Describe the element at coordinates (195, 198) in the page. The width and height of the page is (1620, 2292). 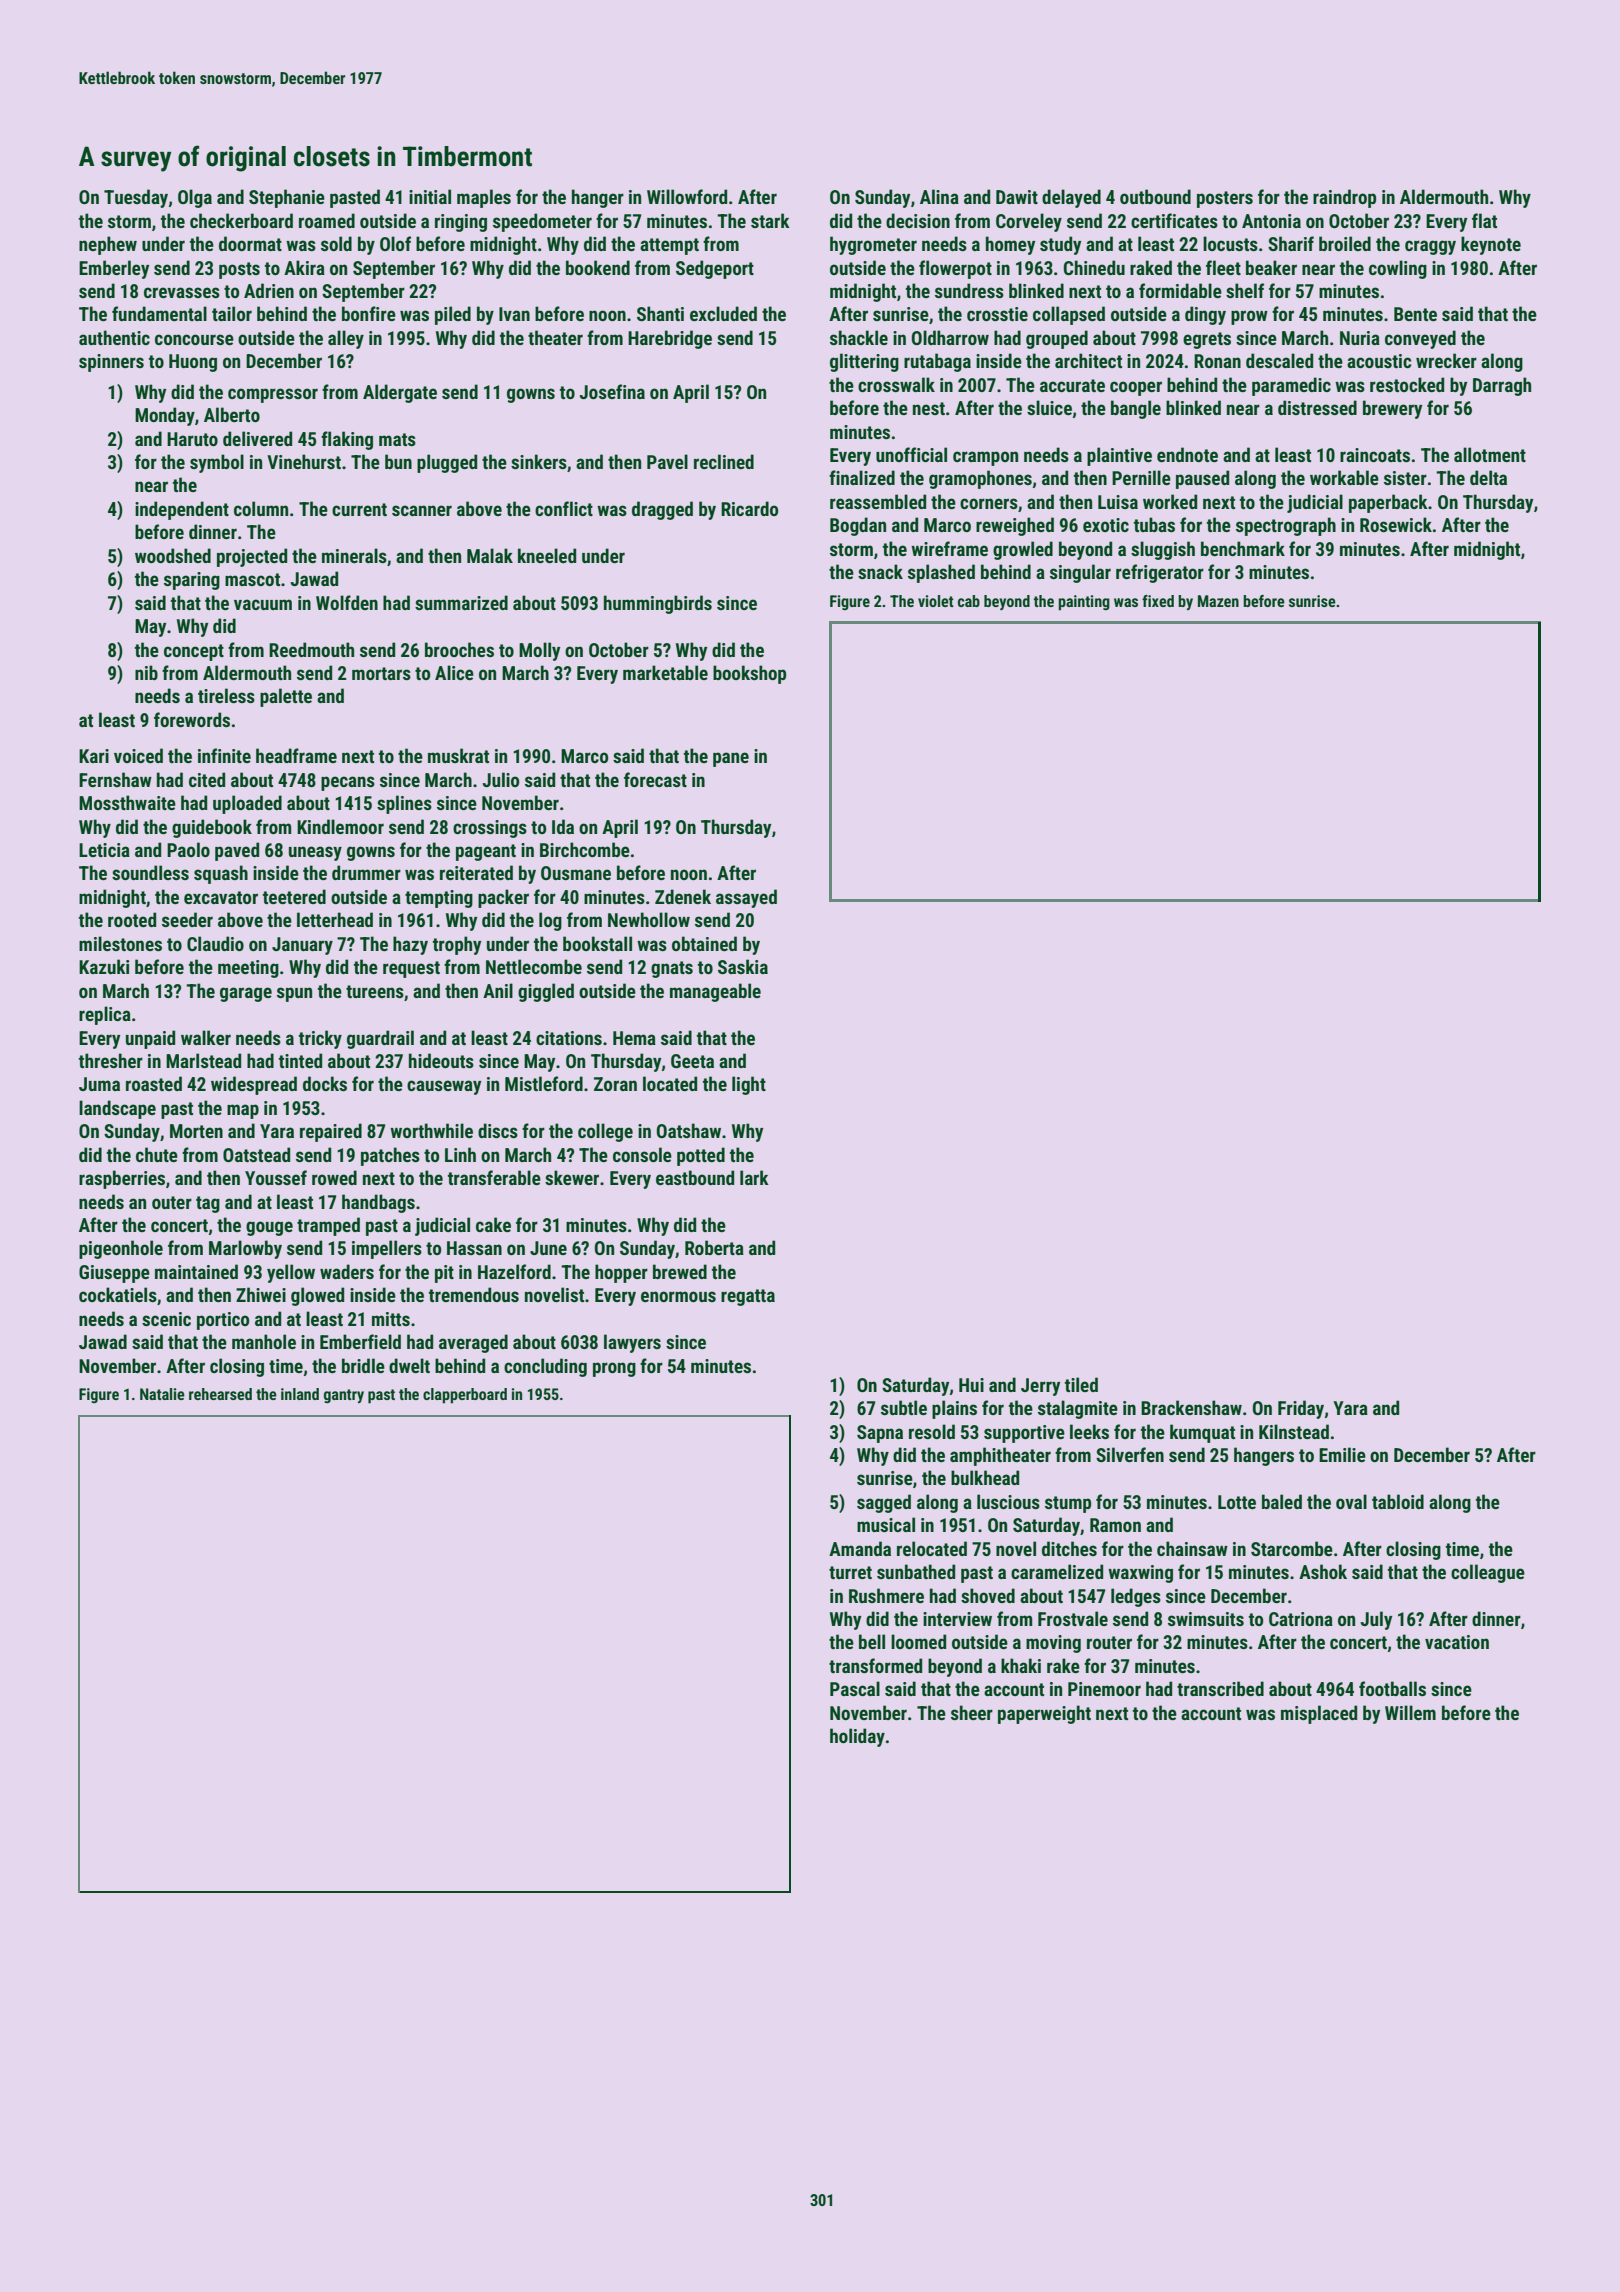
I see `Olga` at that location.
